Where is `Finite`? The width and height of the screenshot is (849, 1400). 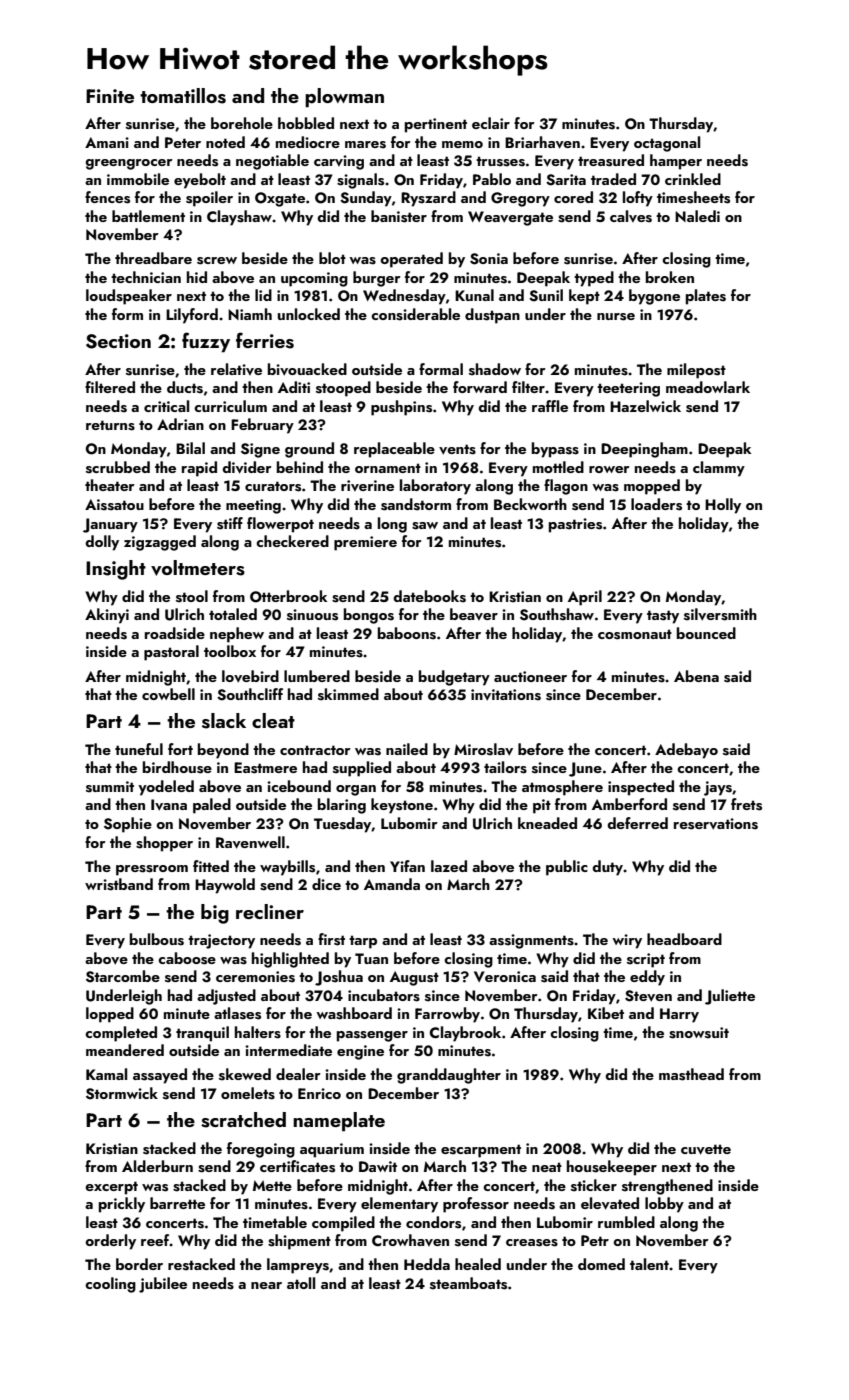
Finite is located at coordinates (110, 96).
